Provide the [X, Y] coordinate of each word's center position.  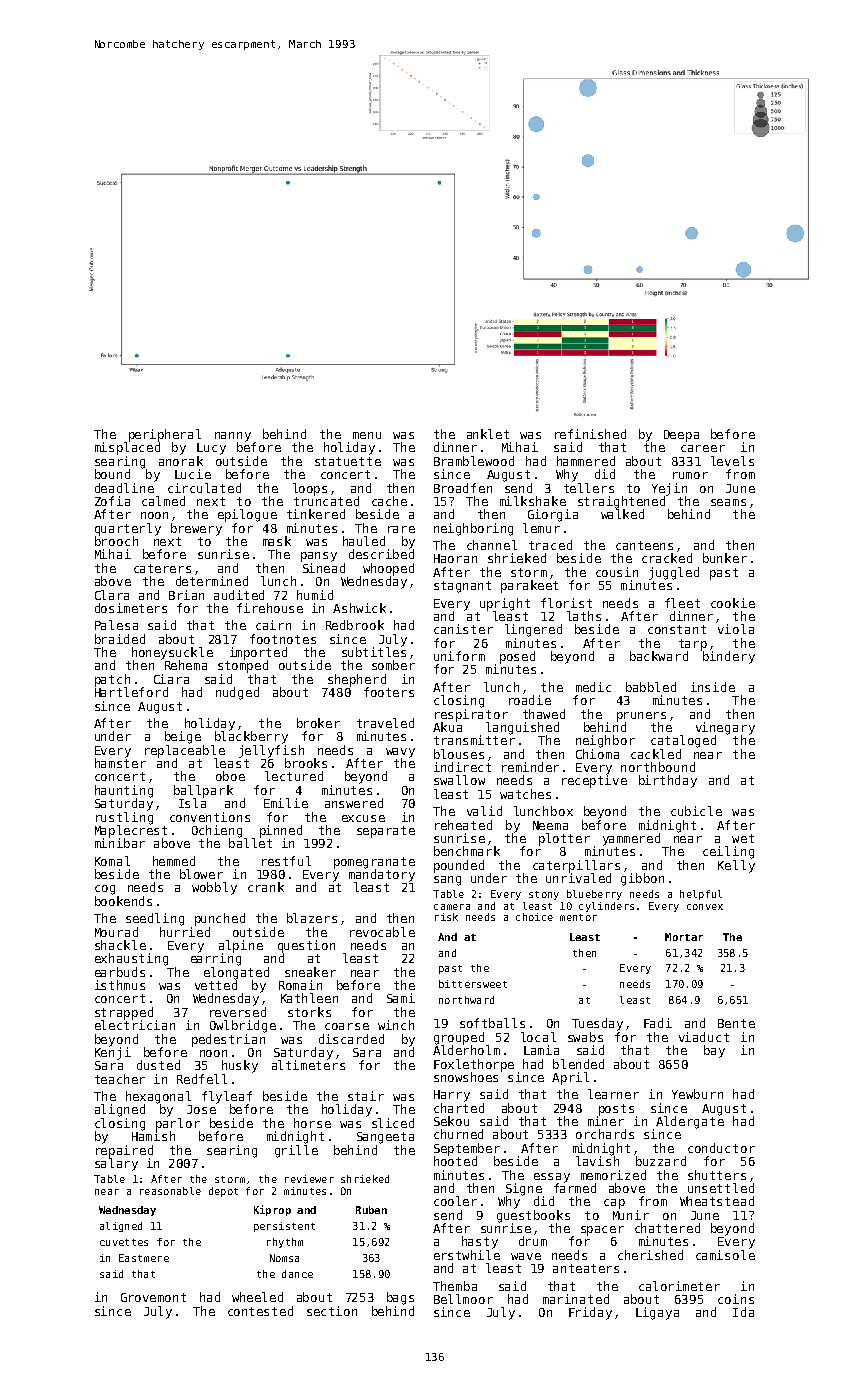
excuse [363, 818]
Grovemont [153, 1297]
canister [463, 629]
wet [743, 838]
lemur [541, 528]
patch [112, 680]
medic [593, 687]
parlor [178, 1124]
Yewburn [697, 1094]
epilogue [247, 515]
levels [732, 461]
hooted [455, 1161]
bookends [123, 901]
